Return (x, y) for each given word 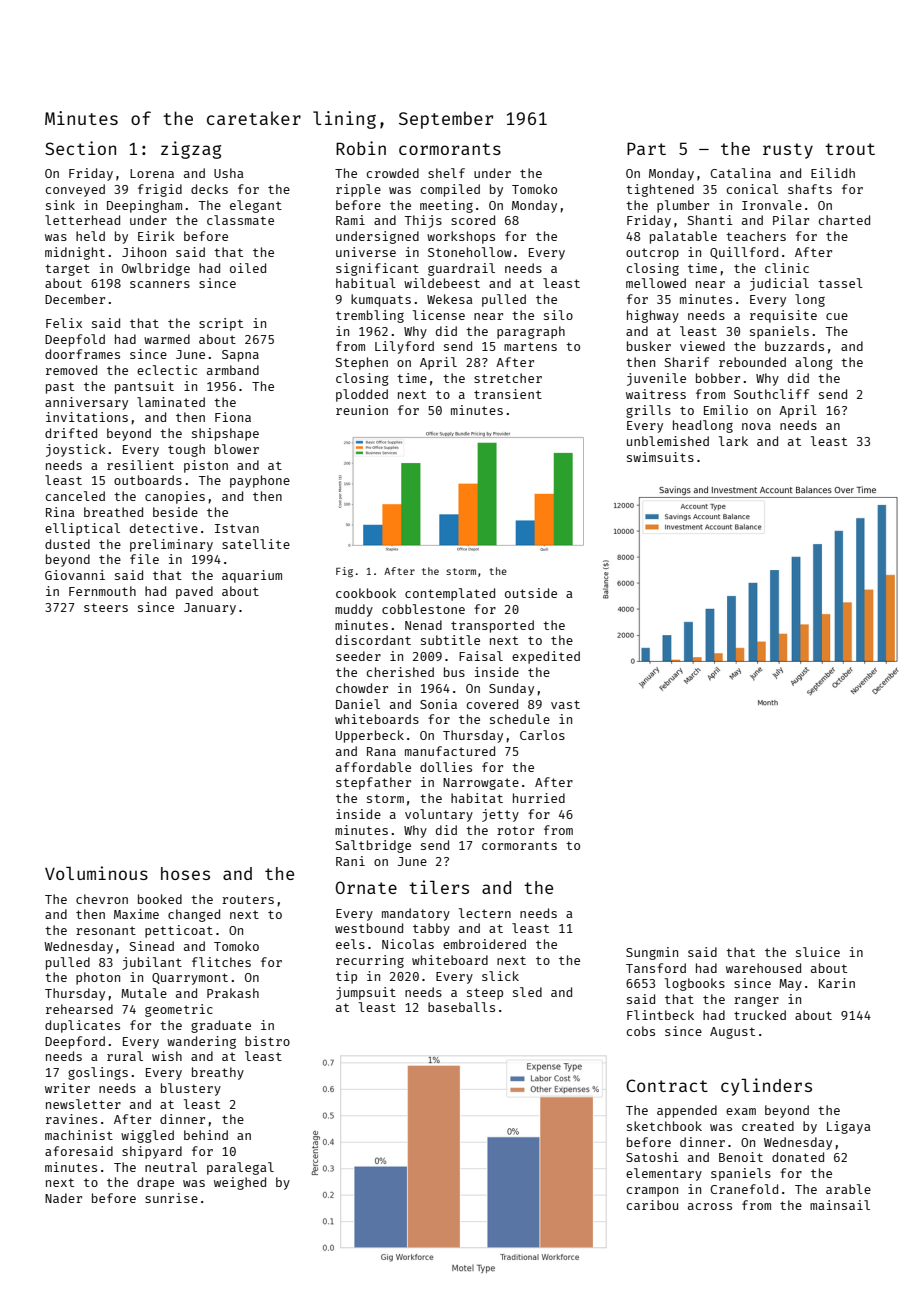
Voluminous (96, 873)
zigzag (191, 150)
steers (106, 607)
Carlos (542, 735)
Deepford (75, 1042)
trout (850, 149)
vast (565, 704)
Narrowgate (481, 784)
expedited (546, 657)
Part (646, 148)
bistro (267, 1041)
